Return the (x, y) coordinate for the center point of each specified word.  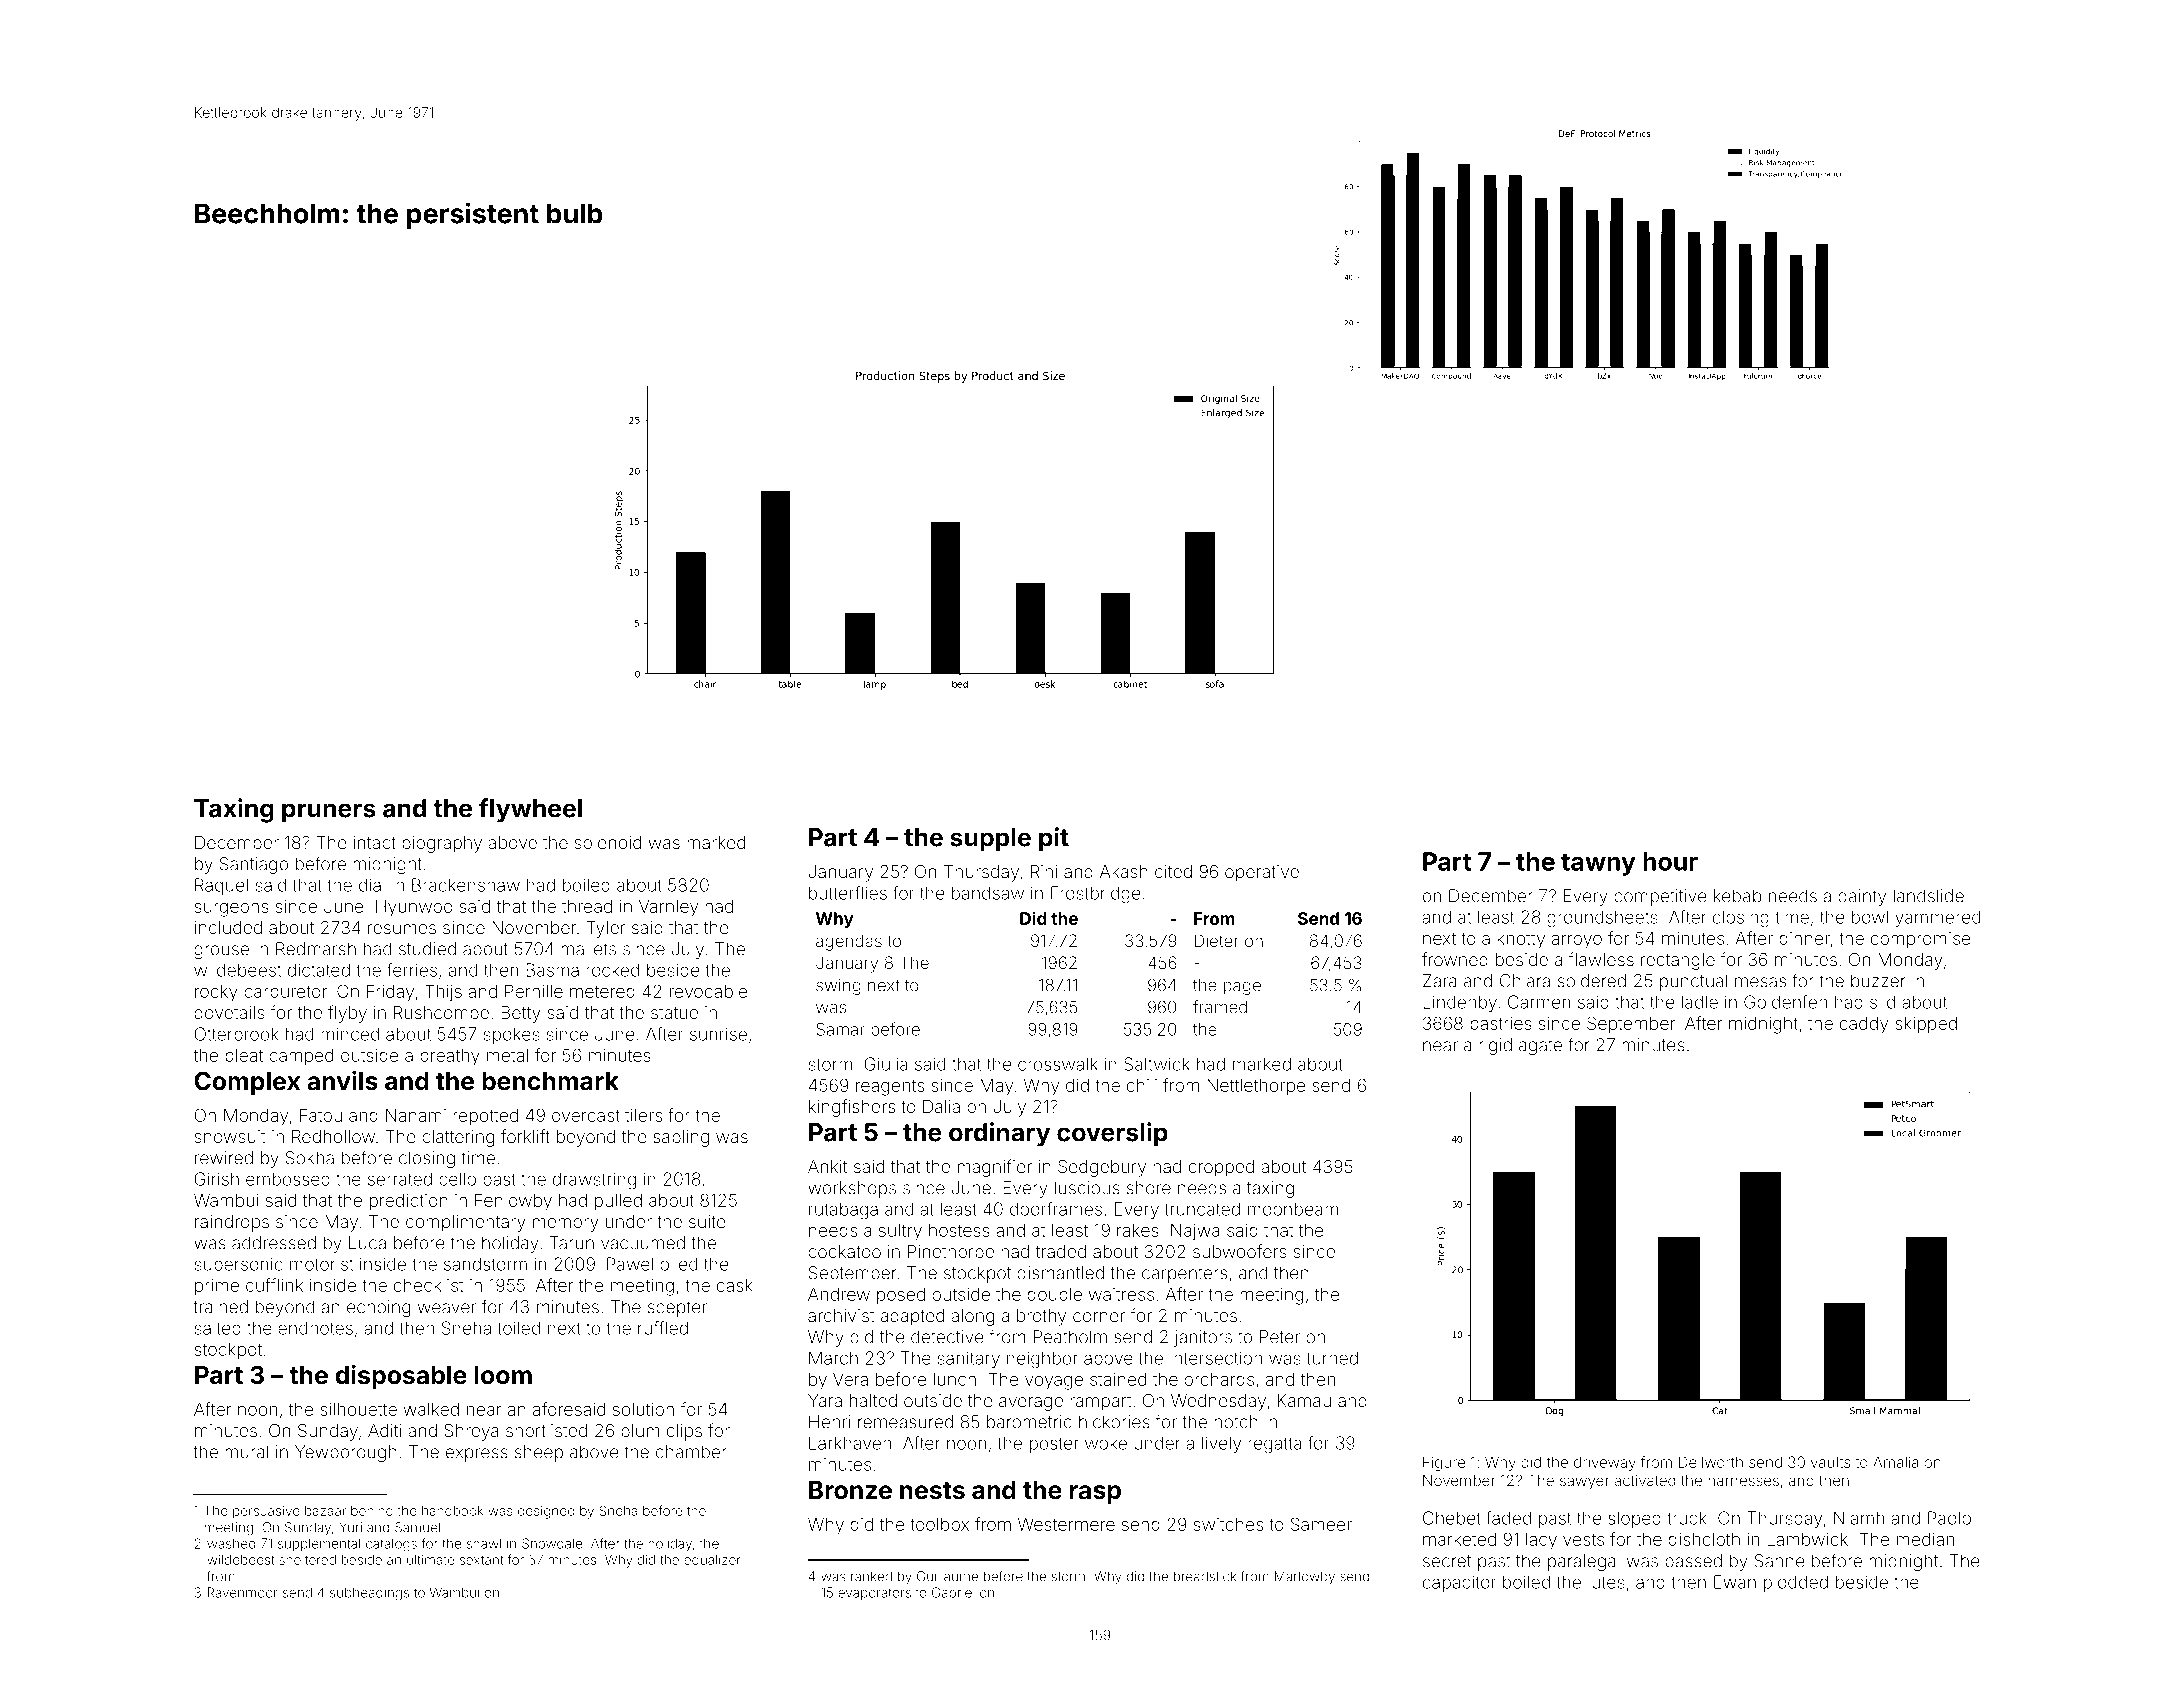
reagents (890, 1087)
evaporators (874, 1594)
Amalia (1895, 1462)
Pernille (534, 991)
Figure (1444, 1463)
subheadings (369, 1594)
